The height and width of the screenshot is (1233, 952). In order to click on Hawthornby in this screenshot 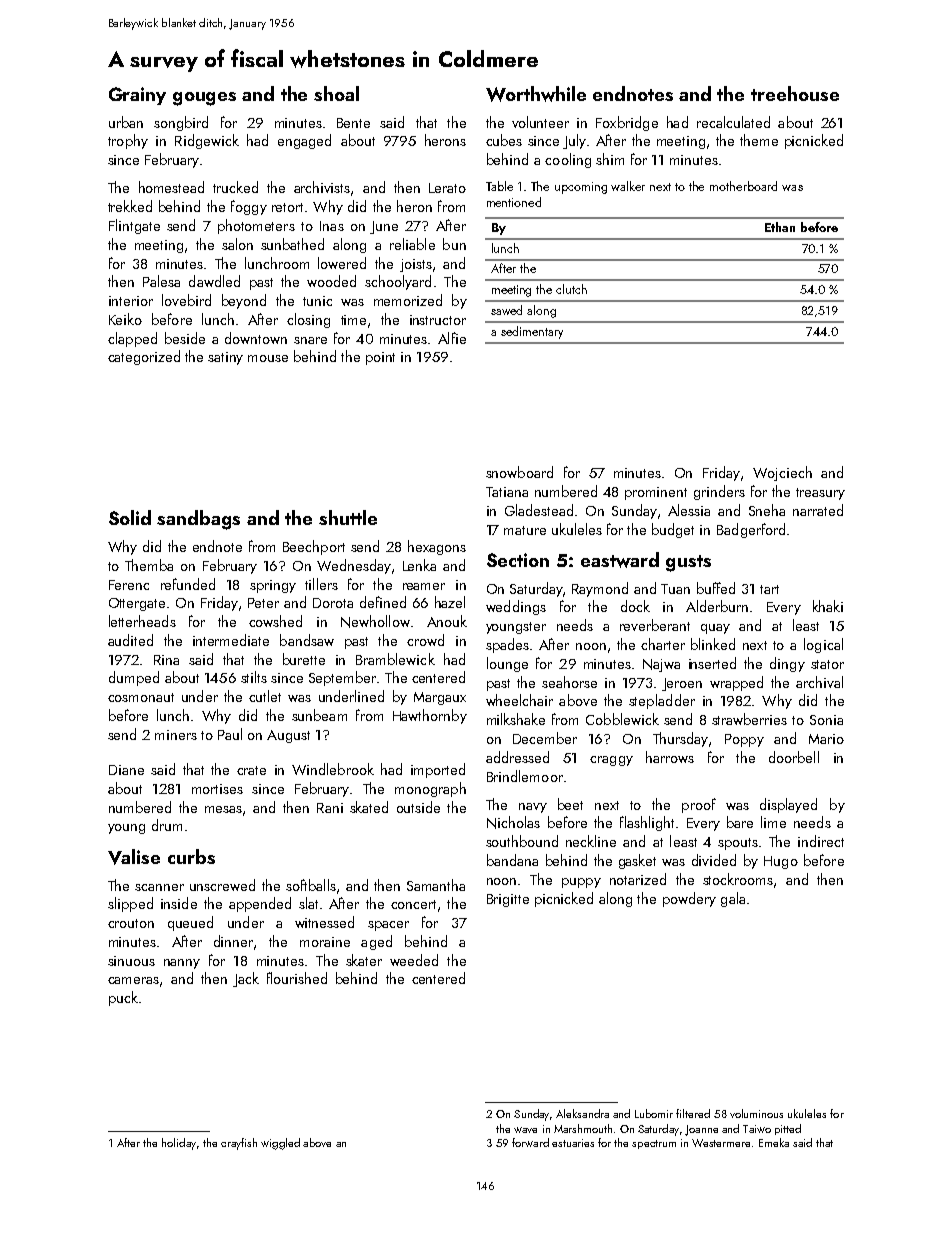, I will do `click(430, 716)`.
